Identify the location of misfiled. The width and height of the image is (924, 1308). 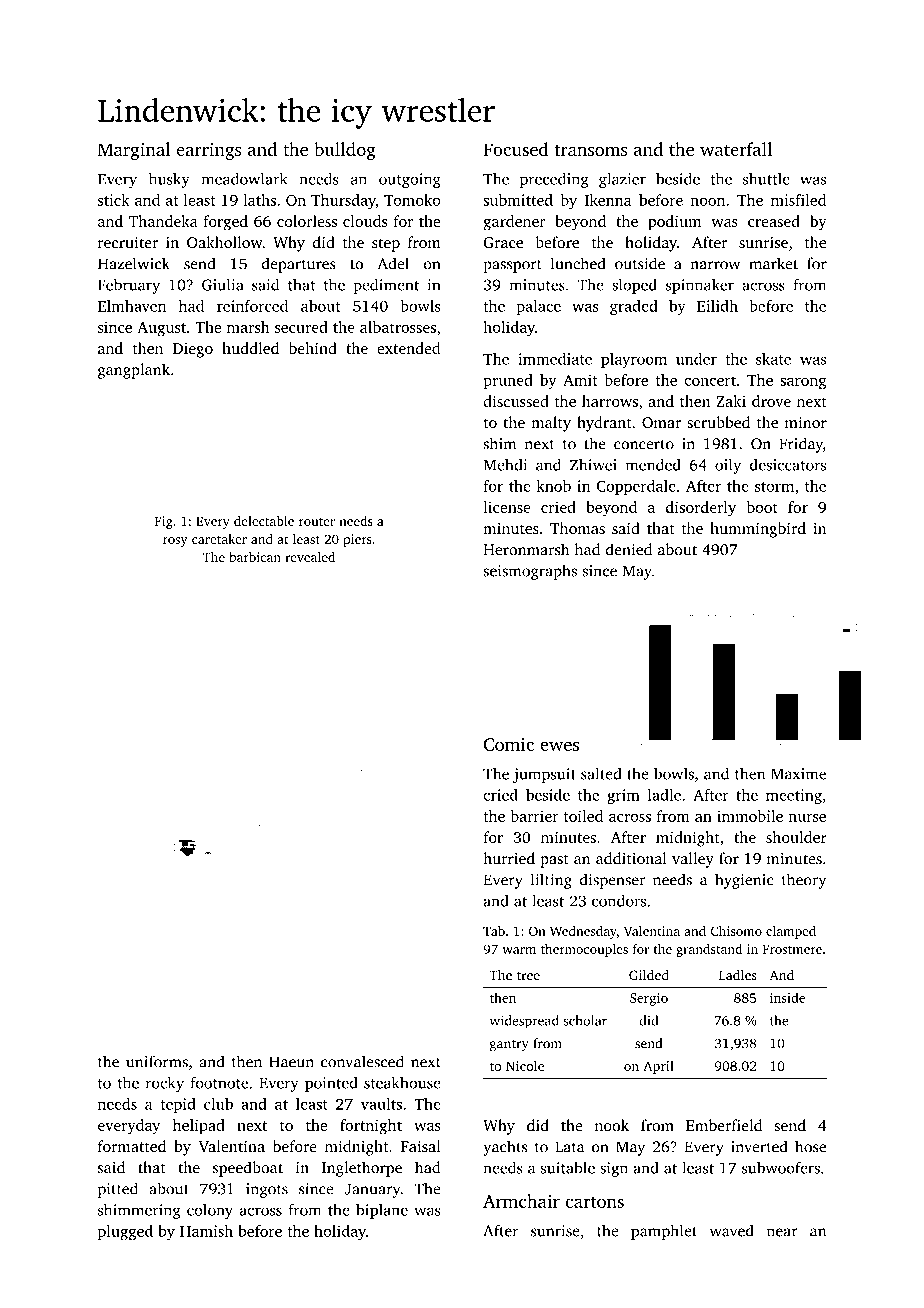
(798, 200).
